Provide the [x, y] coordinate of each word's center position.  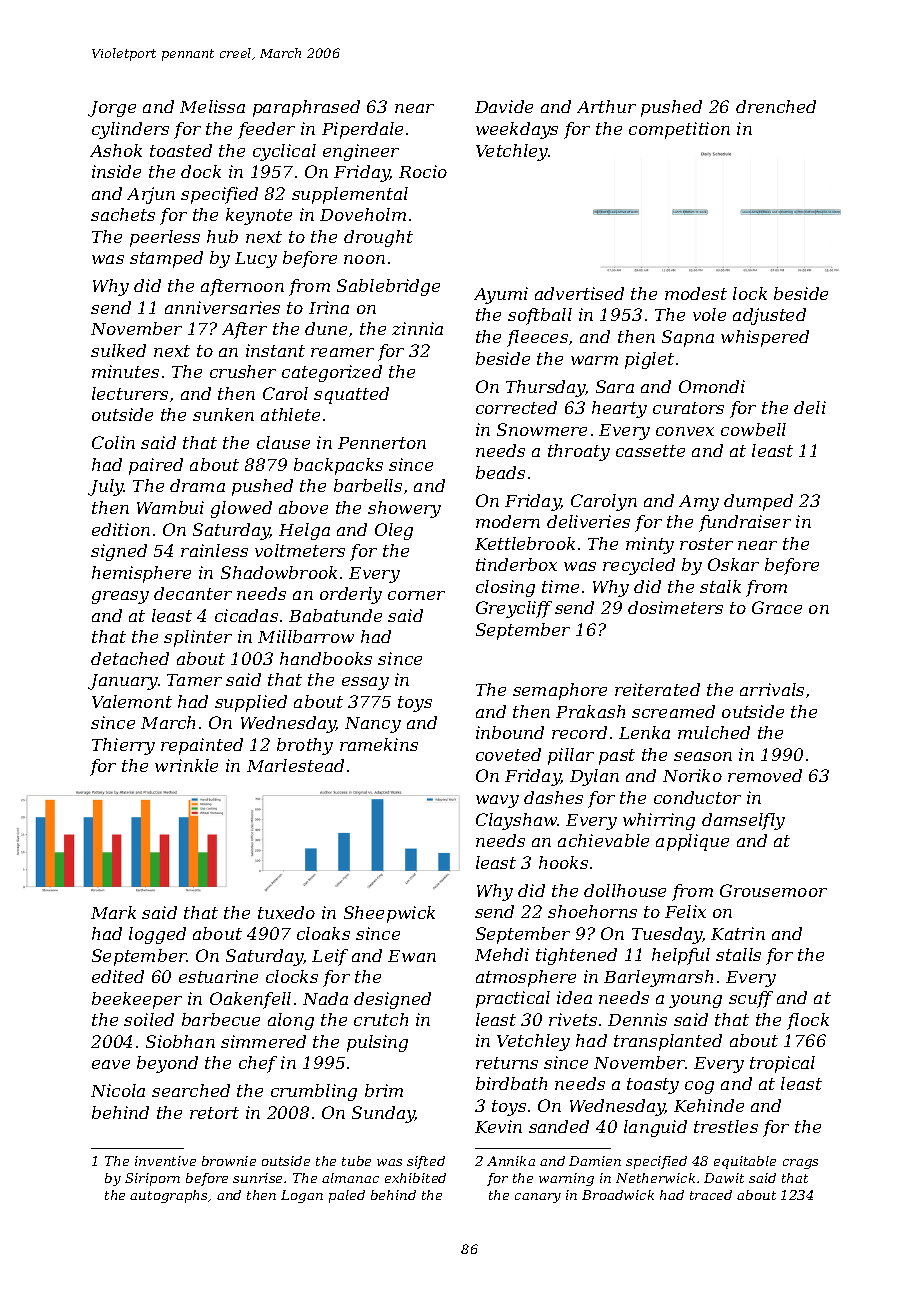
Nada [325, 998]
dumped [758, 502]
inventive [165, 1161]
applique [692, 842]
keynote [259, 216]
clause [283, 442]
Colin [113, 442]
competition [679, 130]
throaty [579, 452]
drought [378, 238]
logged [157, 935]
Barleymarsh [658, 978]
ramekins [379, 744]
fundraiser [745, 523]
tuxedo [286, 912]
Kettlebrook [525, 543]
